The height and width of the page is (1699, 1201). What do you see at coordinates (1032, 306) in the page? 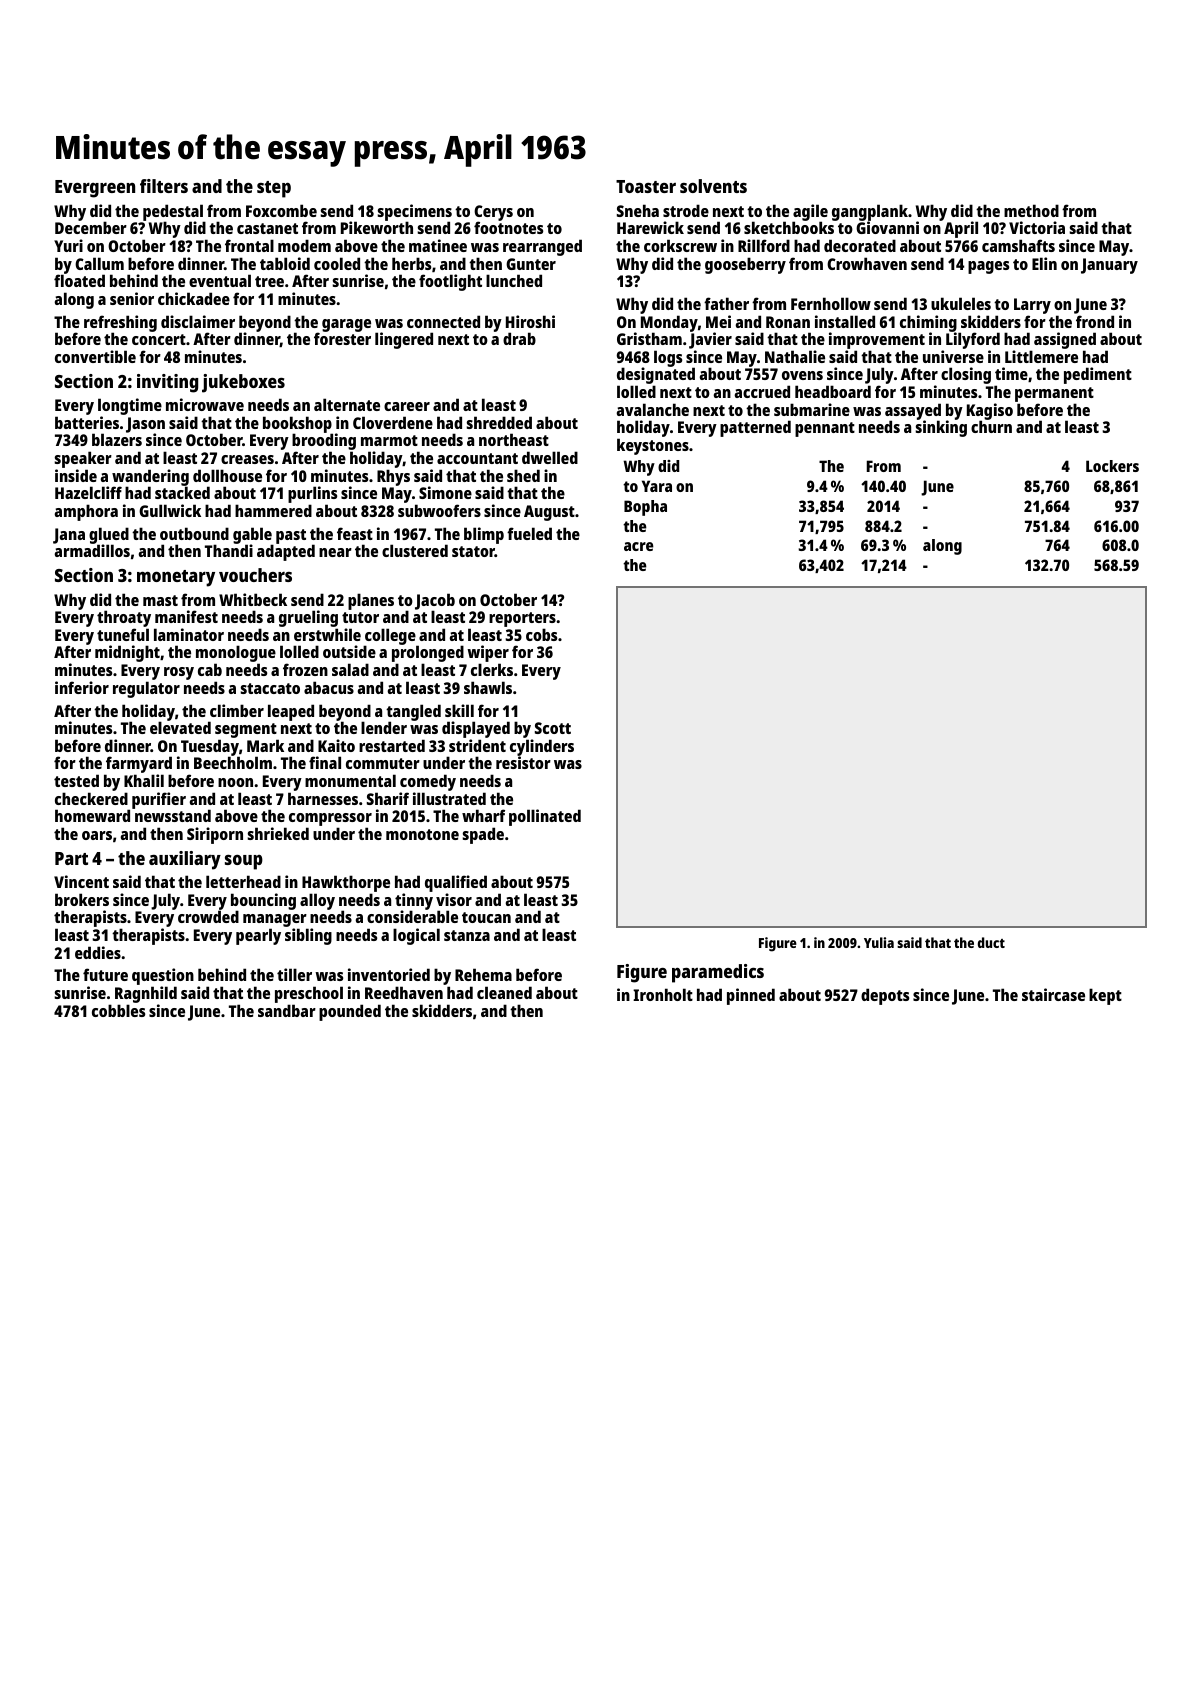
I see `Larry` at bounding box center [1032, 306].
